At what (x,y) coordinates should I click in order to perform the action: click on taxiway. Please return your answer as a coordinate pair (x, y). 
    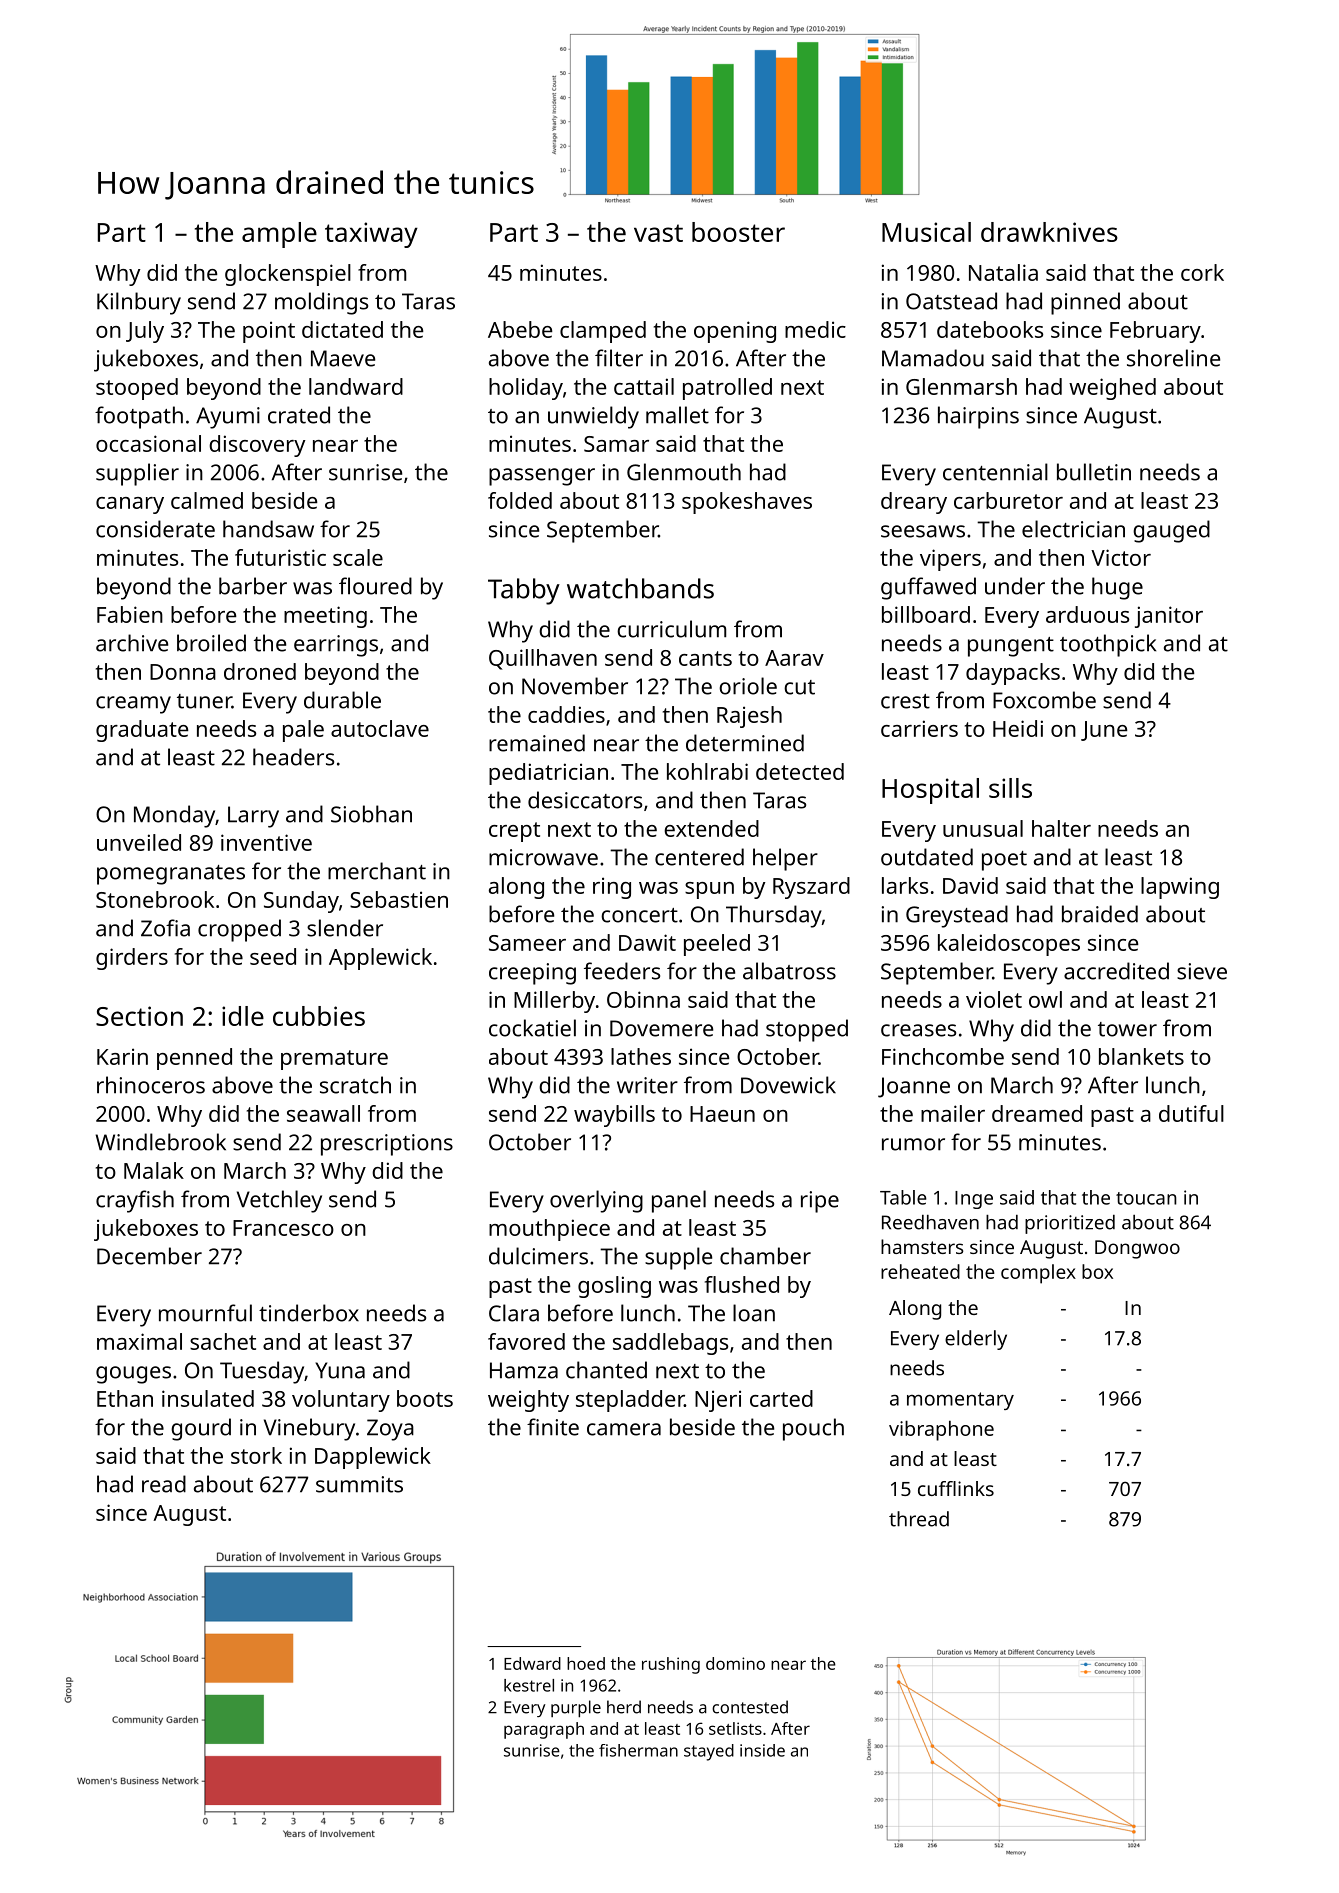
    Looking at the image, I should click on (371, 235).
